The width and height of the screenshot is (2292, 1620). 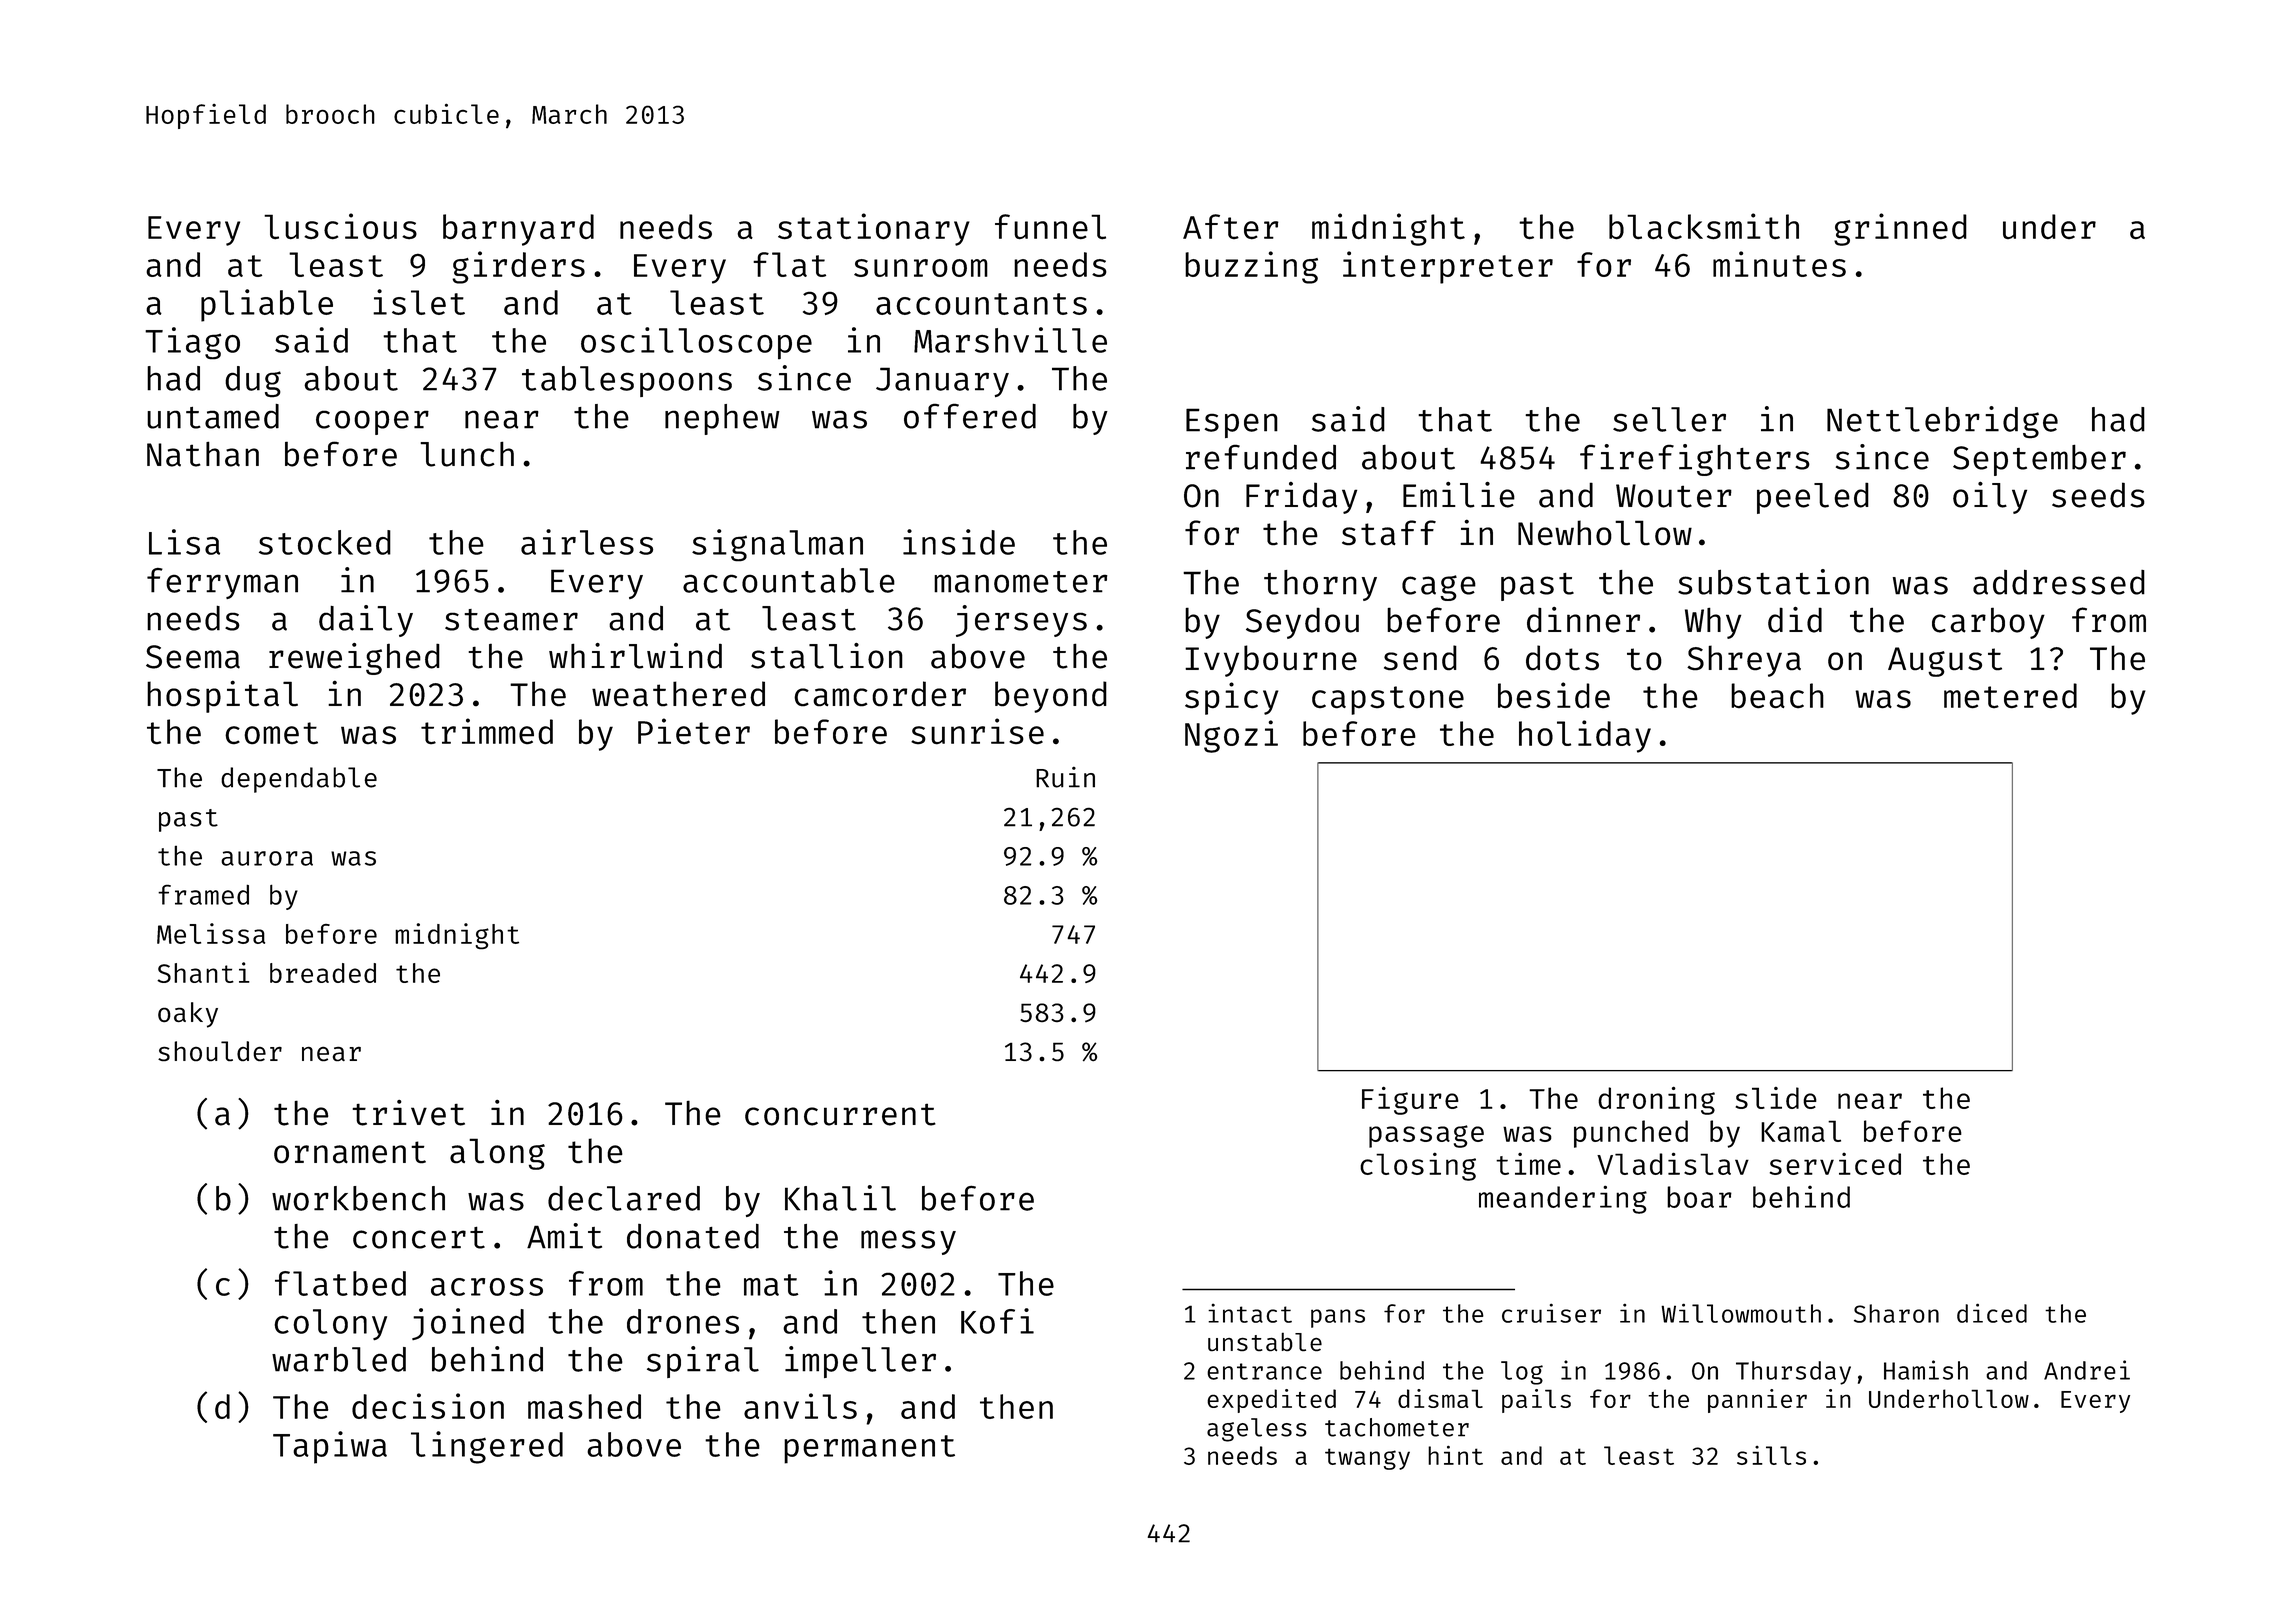 What do you see at coordinates (1231, 227) in the screenshot?
I see `After` at bounding box center [1231, 227].
